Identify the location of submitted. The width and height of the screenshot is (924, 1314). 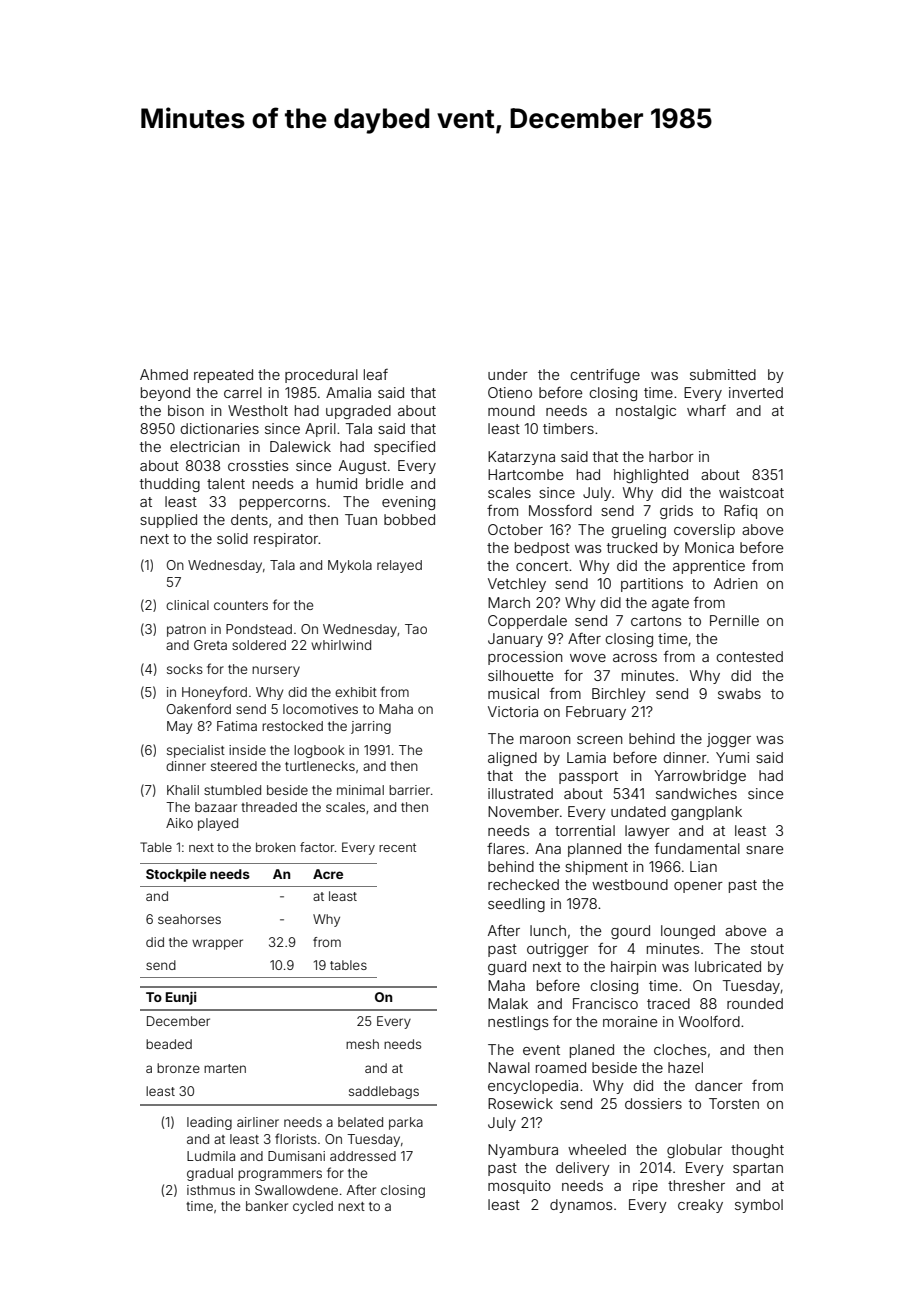
(723, 374).
